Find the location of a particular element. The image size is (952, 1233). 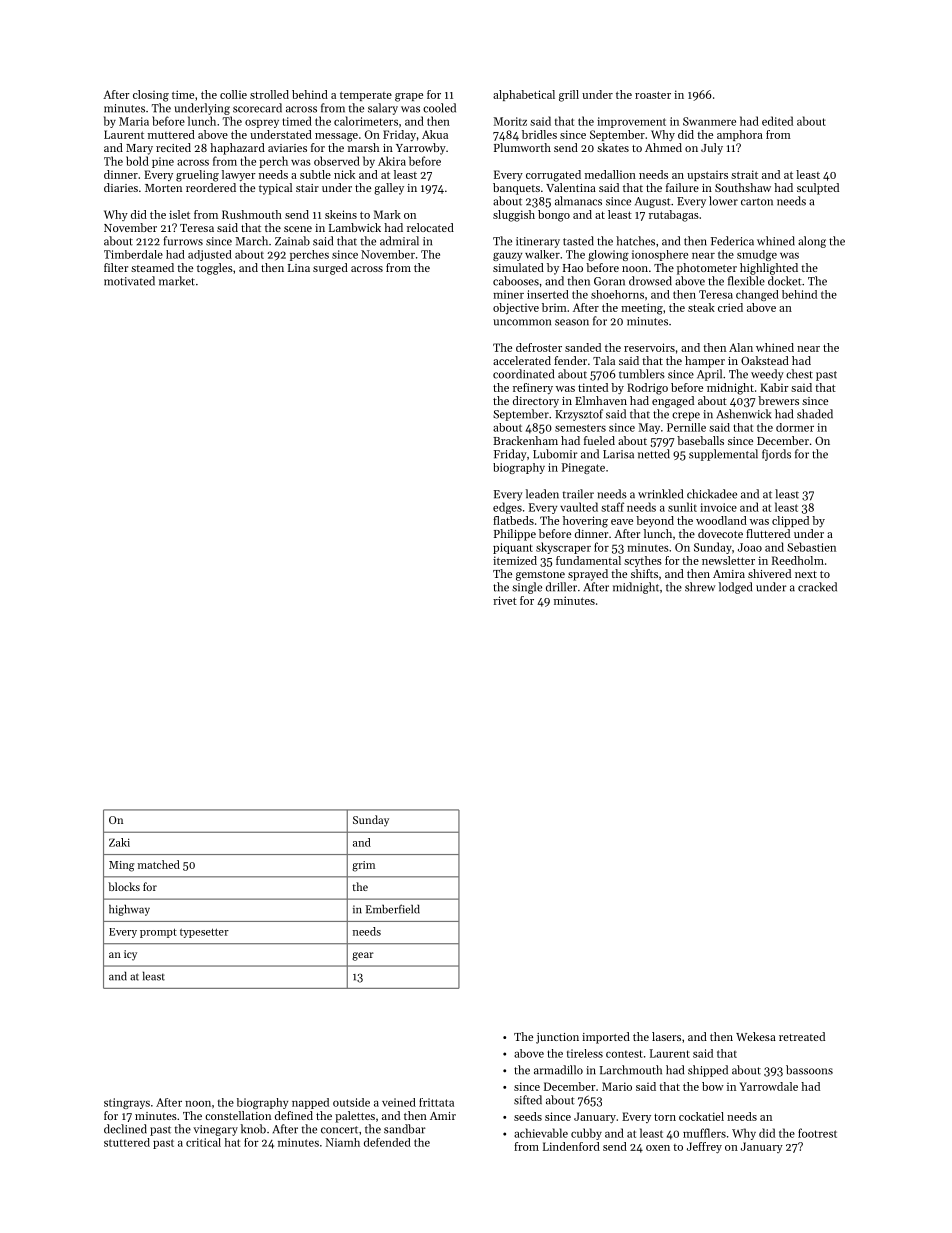

Maria is located at coordinates (134, 121).
